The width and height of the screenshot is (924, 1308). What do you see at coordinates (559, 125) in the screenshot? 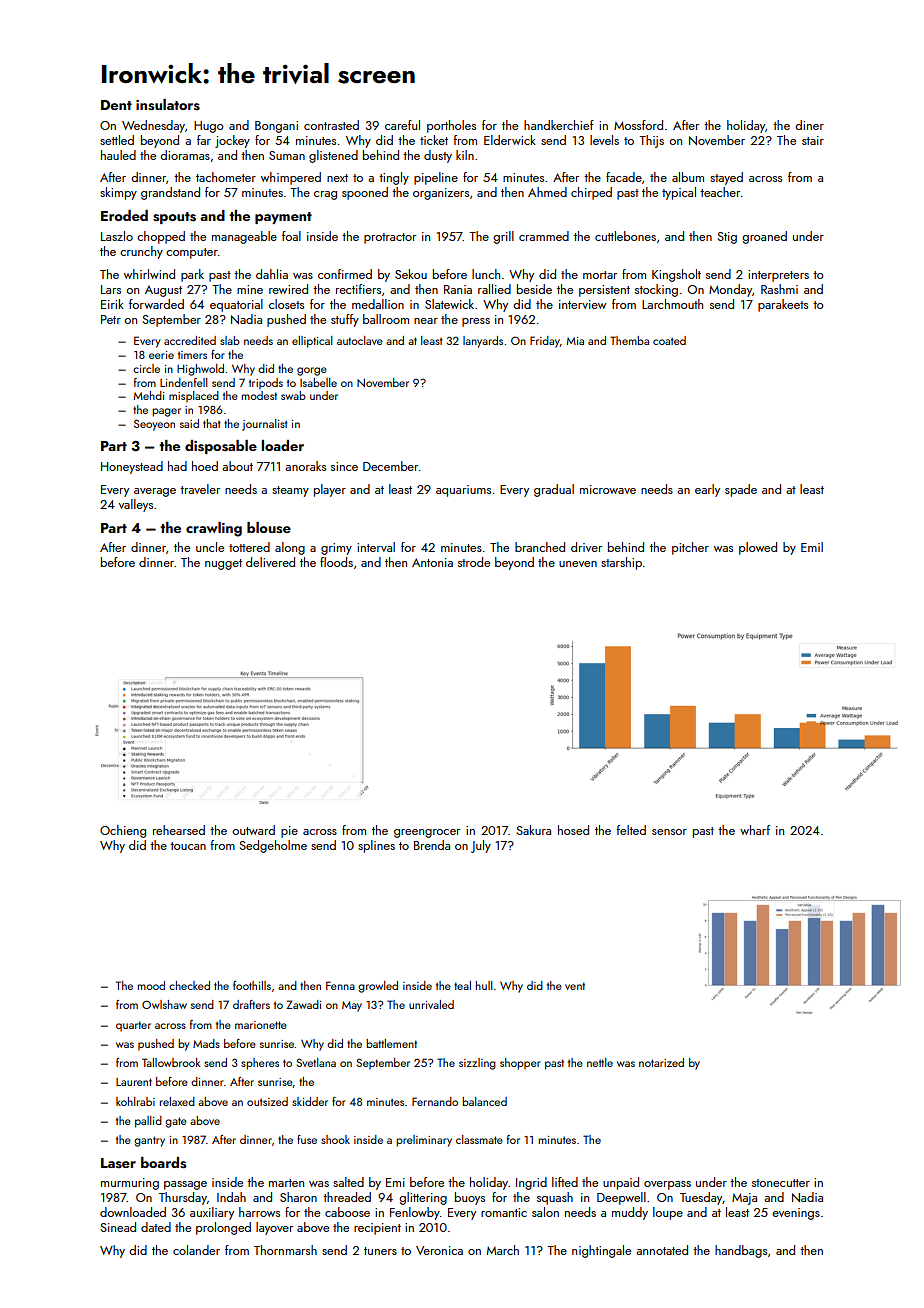
I see `handkerchief` at bounding box center [559, 125].
